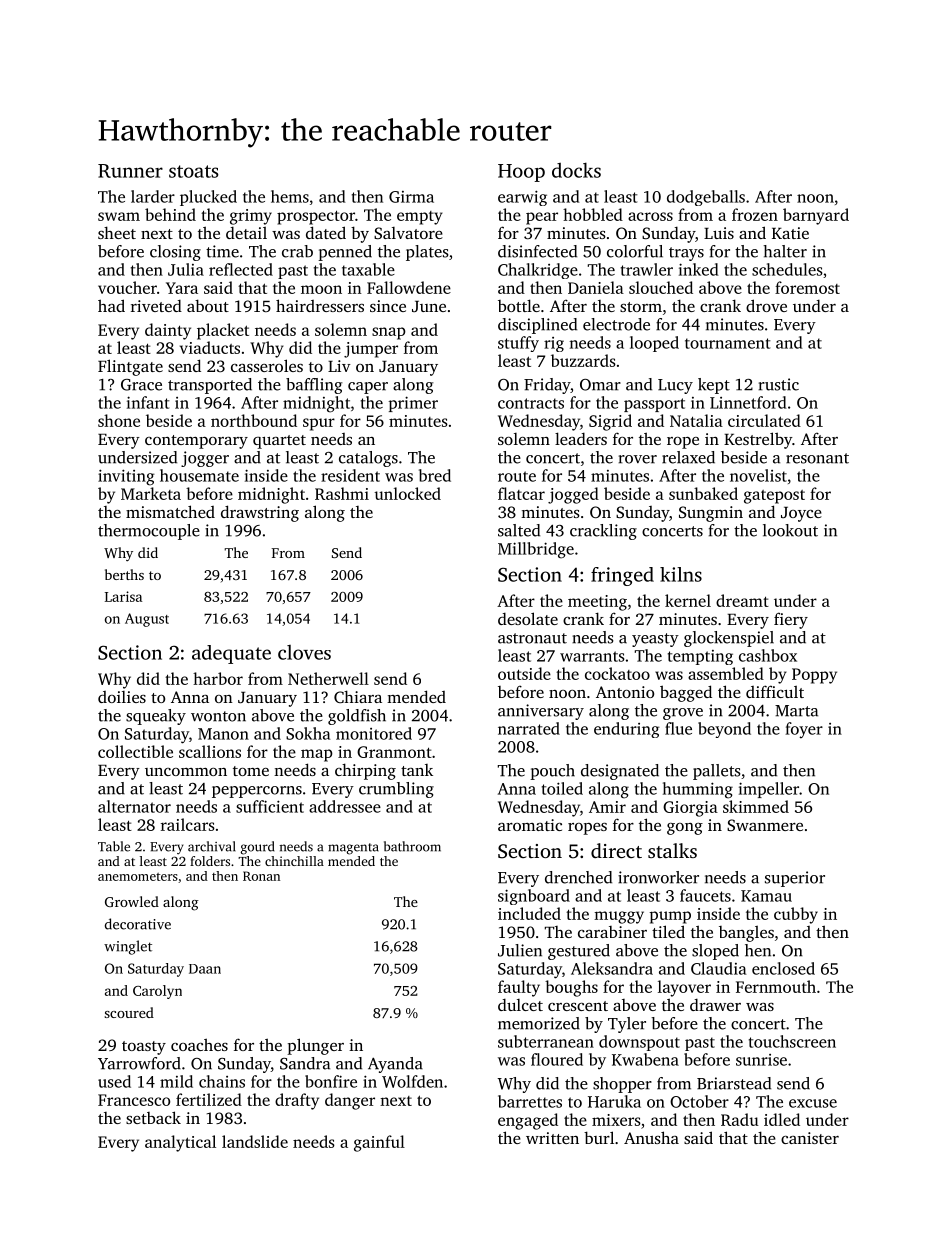 This page has width=952, height=1233. I want to click on fertilized, so click(209, 1099).
